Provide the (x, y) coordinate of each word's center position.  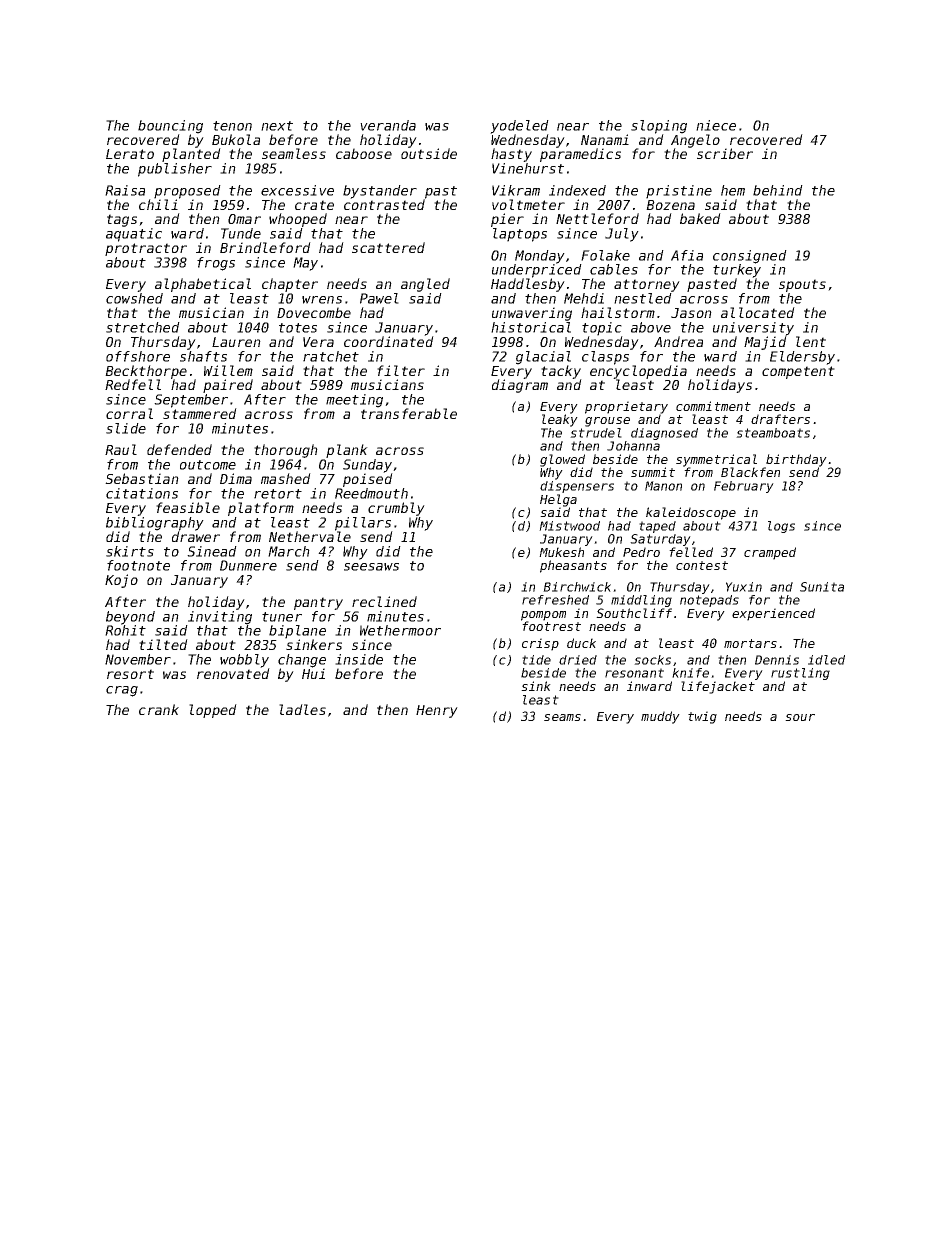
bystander (380, 192)
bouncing (170, 127)
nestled (643, 298)
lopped (213, 711)
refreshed (555, 600)
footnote (138, 565)
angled (425, 285)
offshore (138, 356)
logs (781, 527)
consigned (750, 257)
